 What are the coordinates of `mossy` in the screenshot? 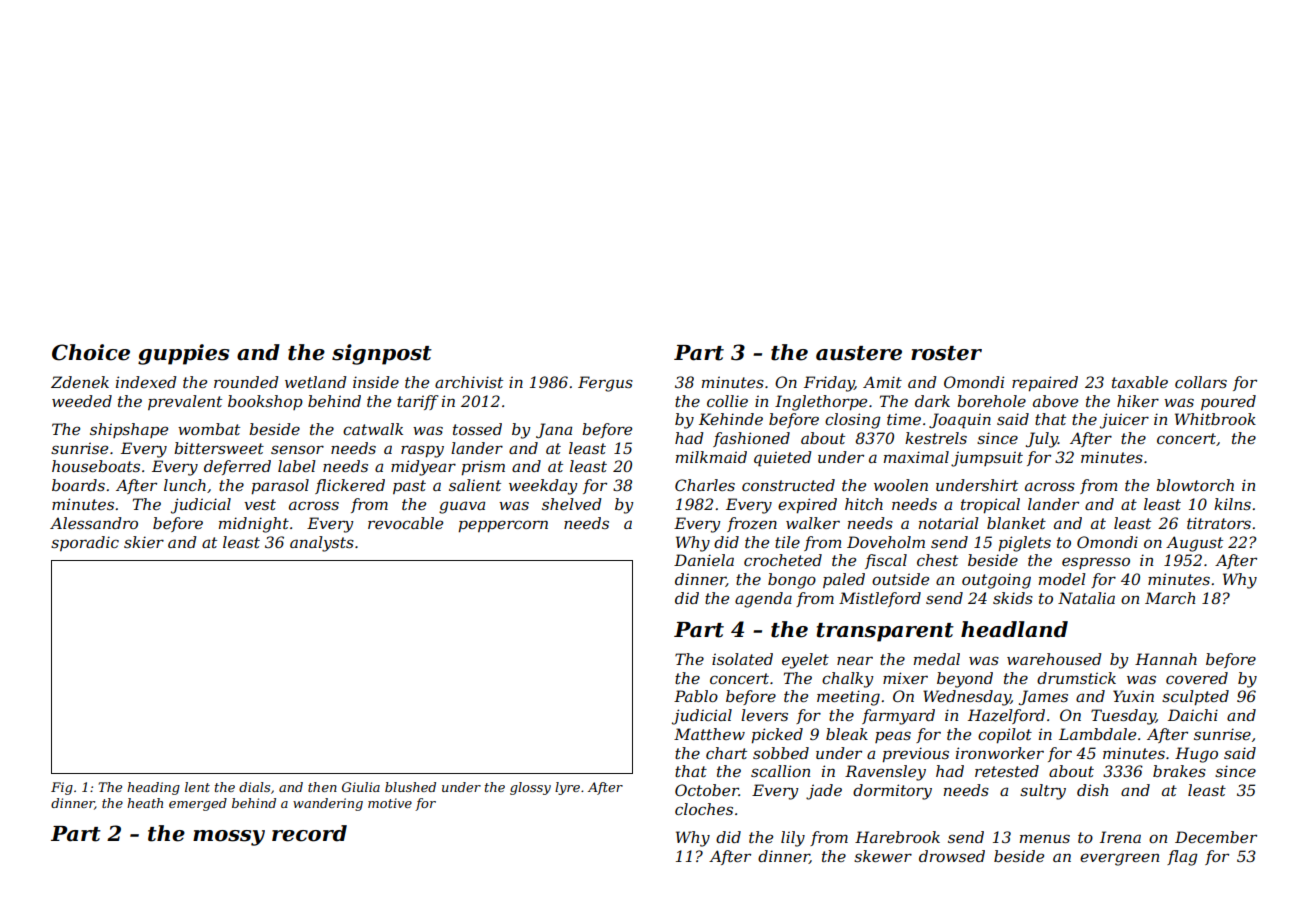 It's located at (229, 838).
